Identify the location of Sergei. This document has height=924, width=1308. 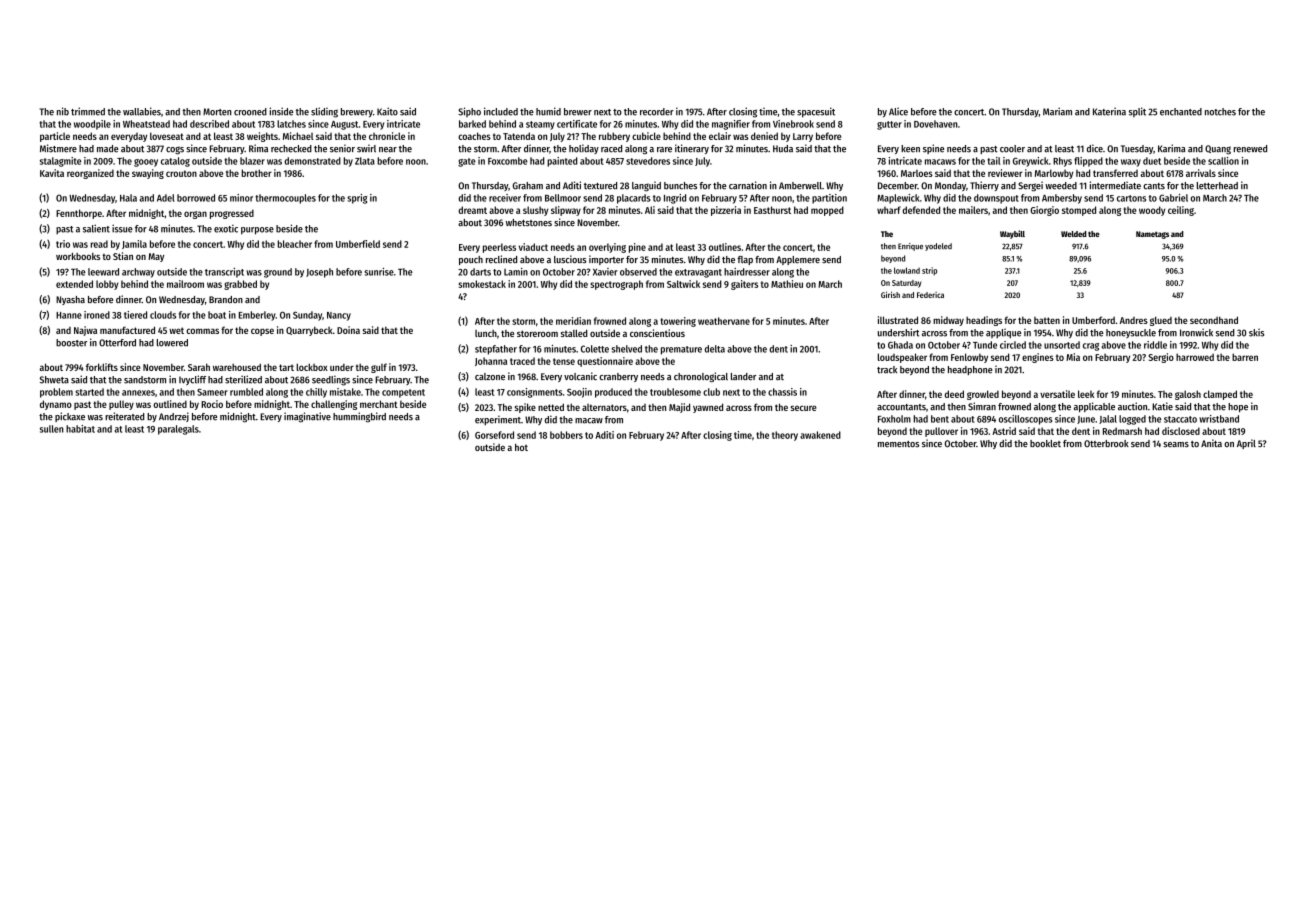
(1030, 186).
